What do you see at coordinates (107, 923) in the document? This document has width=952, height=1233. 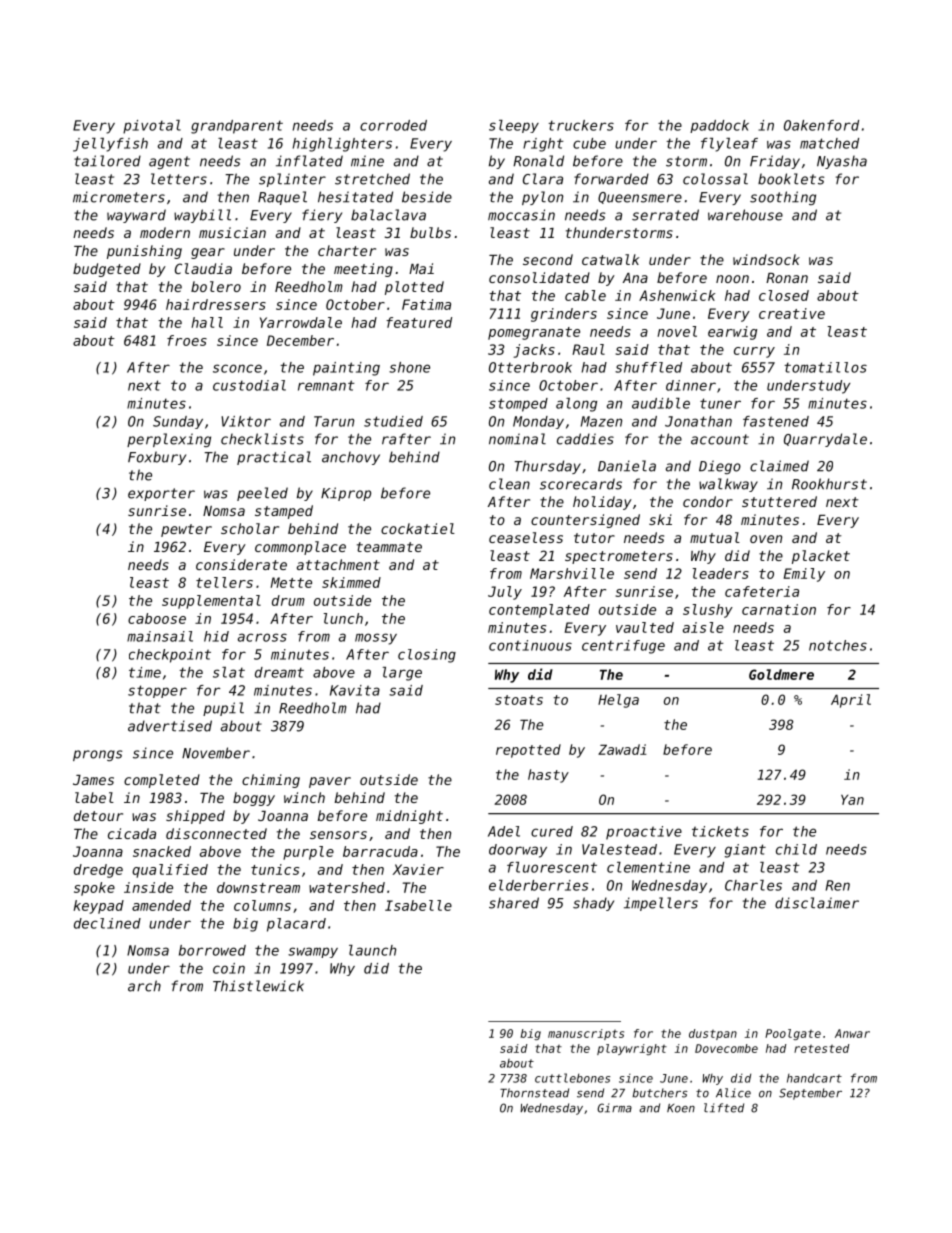 I see `declined` at bounding box center [107, 923].
